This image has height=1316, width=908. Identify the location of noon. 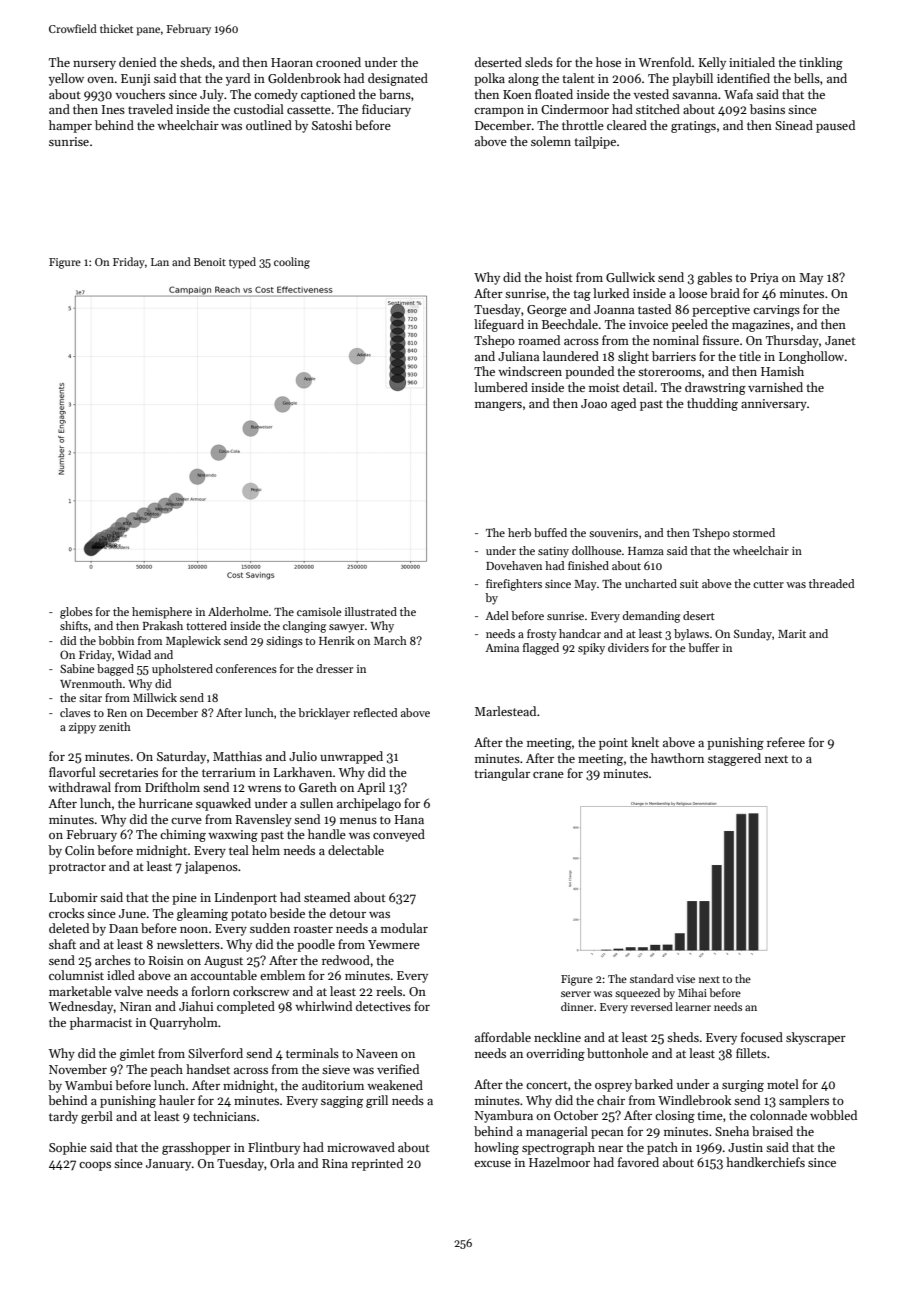
(194, 930).
